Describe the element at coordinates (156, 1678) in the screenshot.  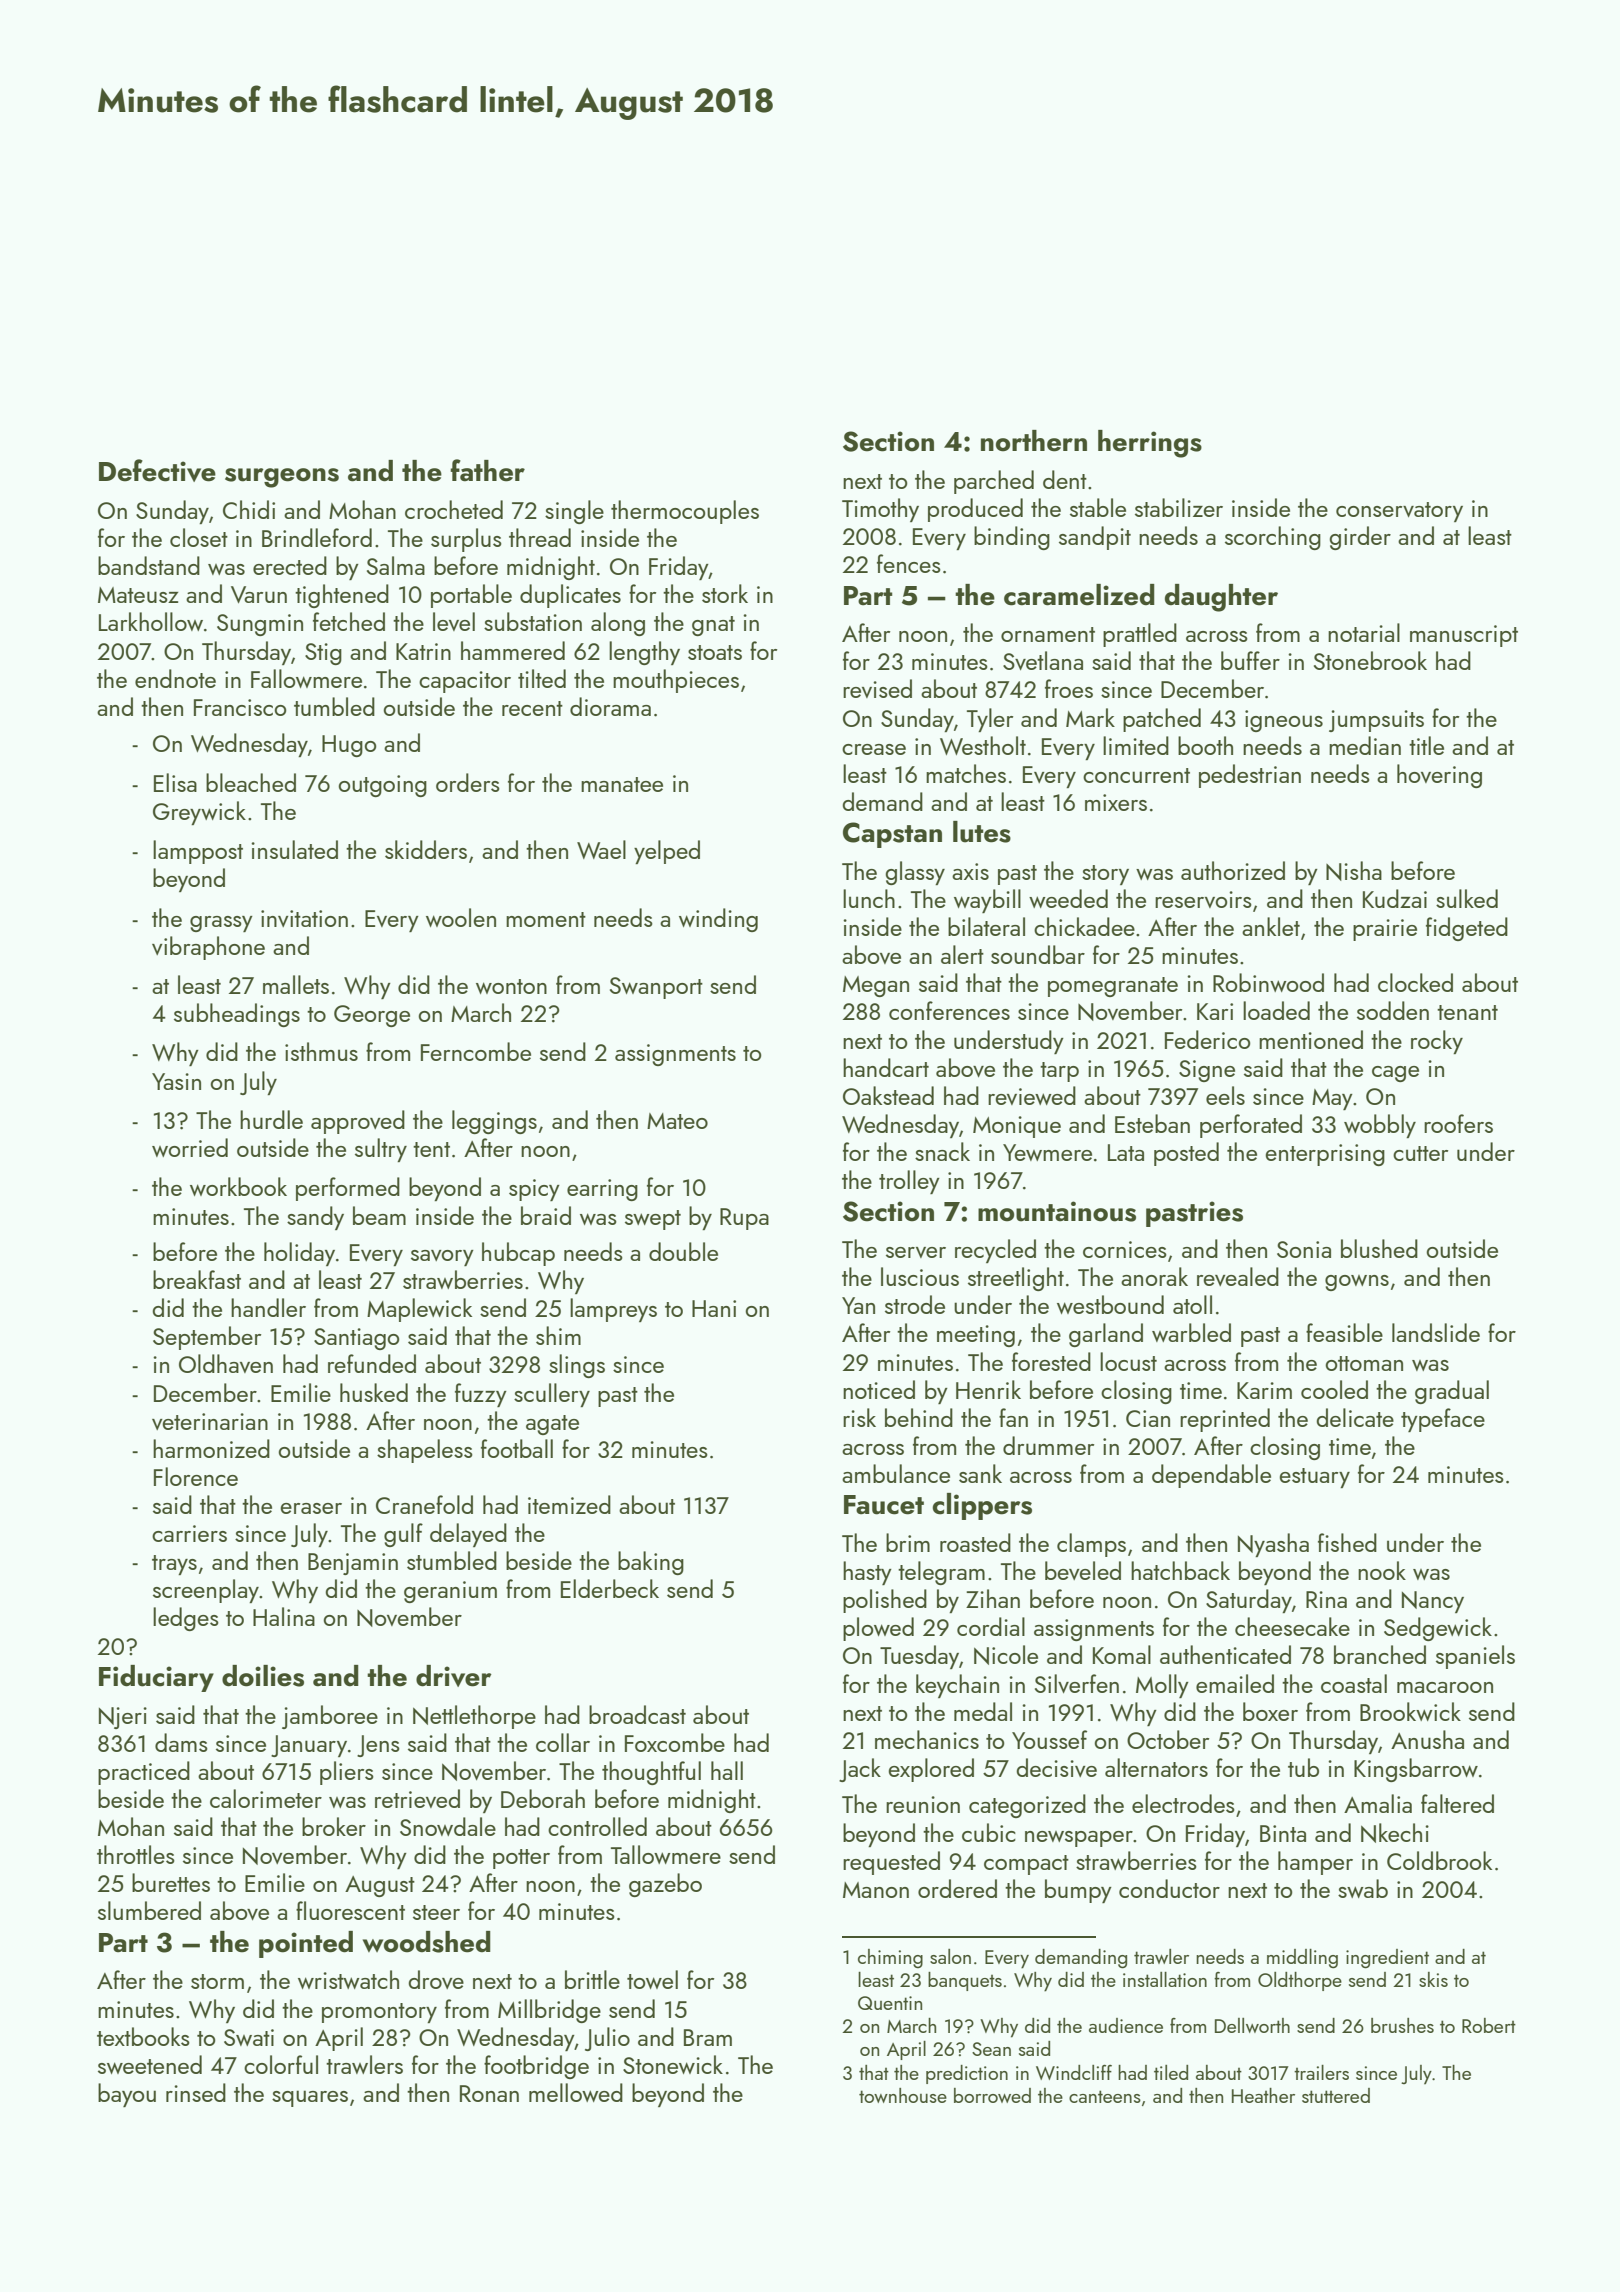
I see `Fiduciary` at that location.
